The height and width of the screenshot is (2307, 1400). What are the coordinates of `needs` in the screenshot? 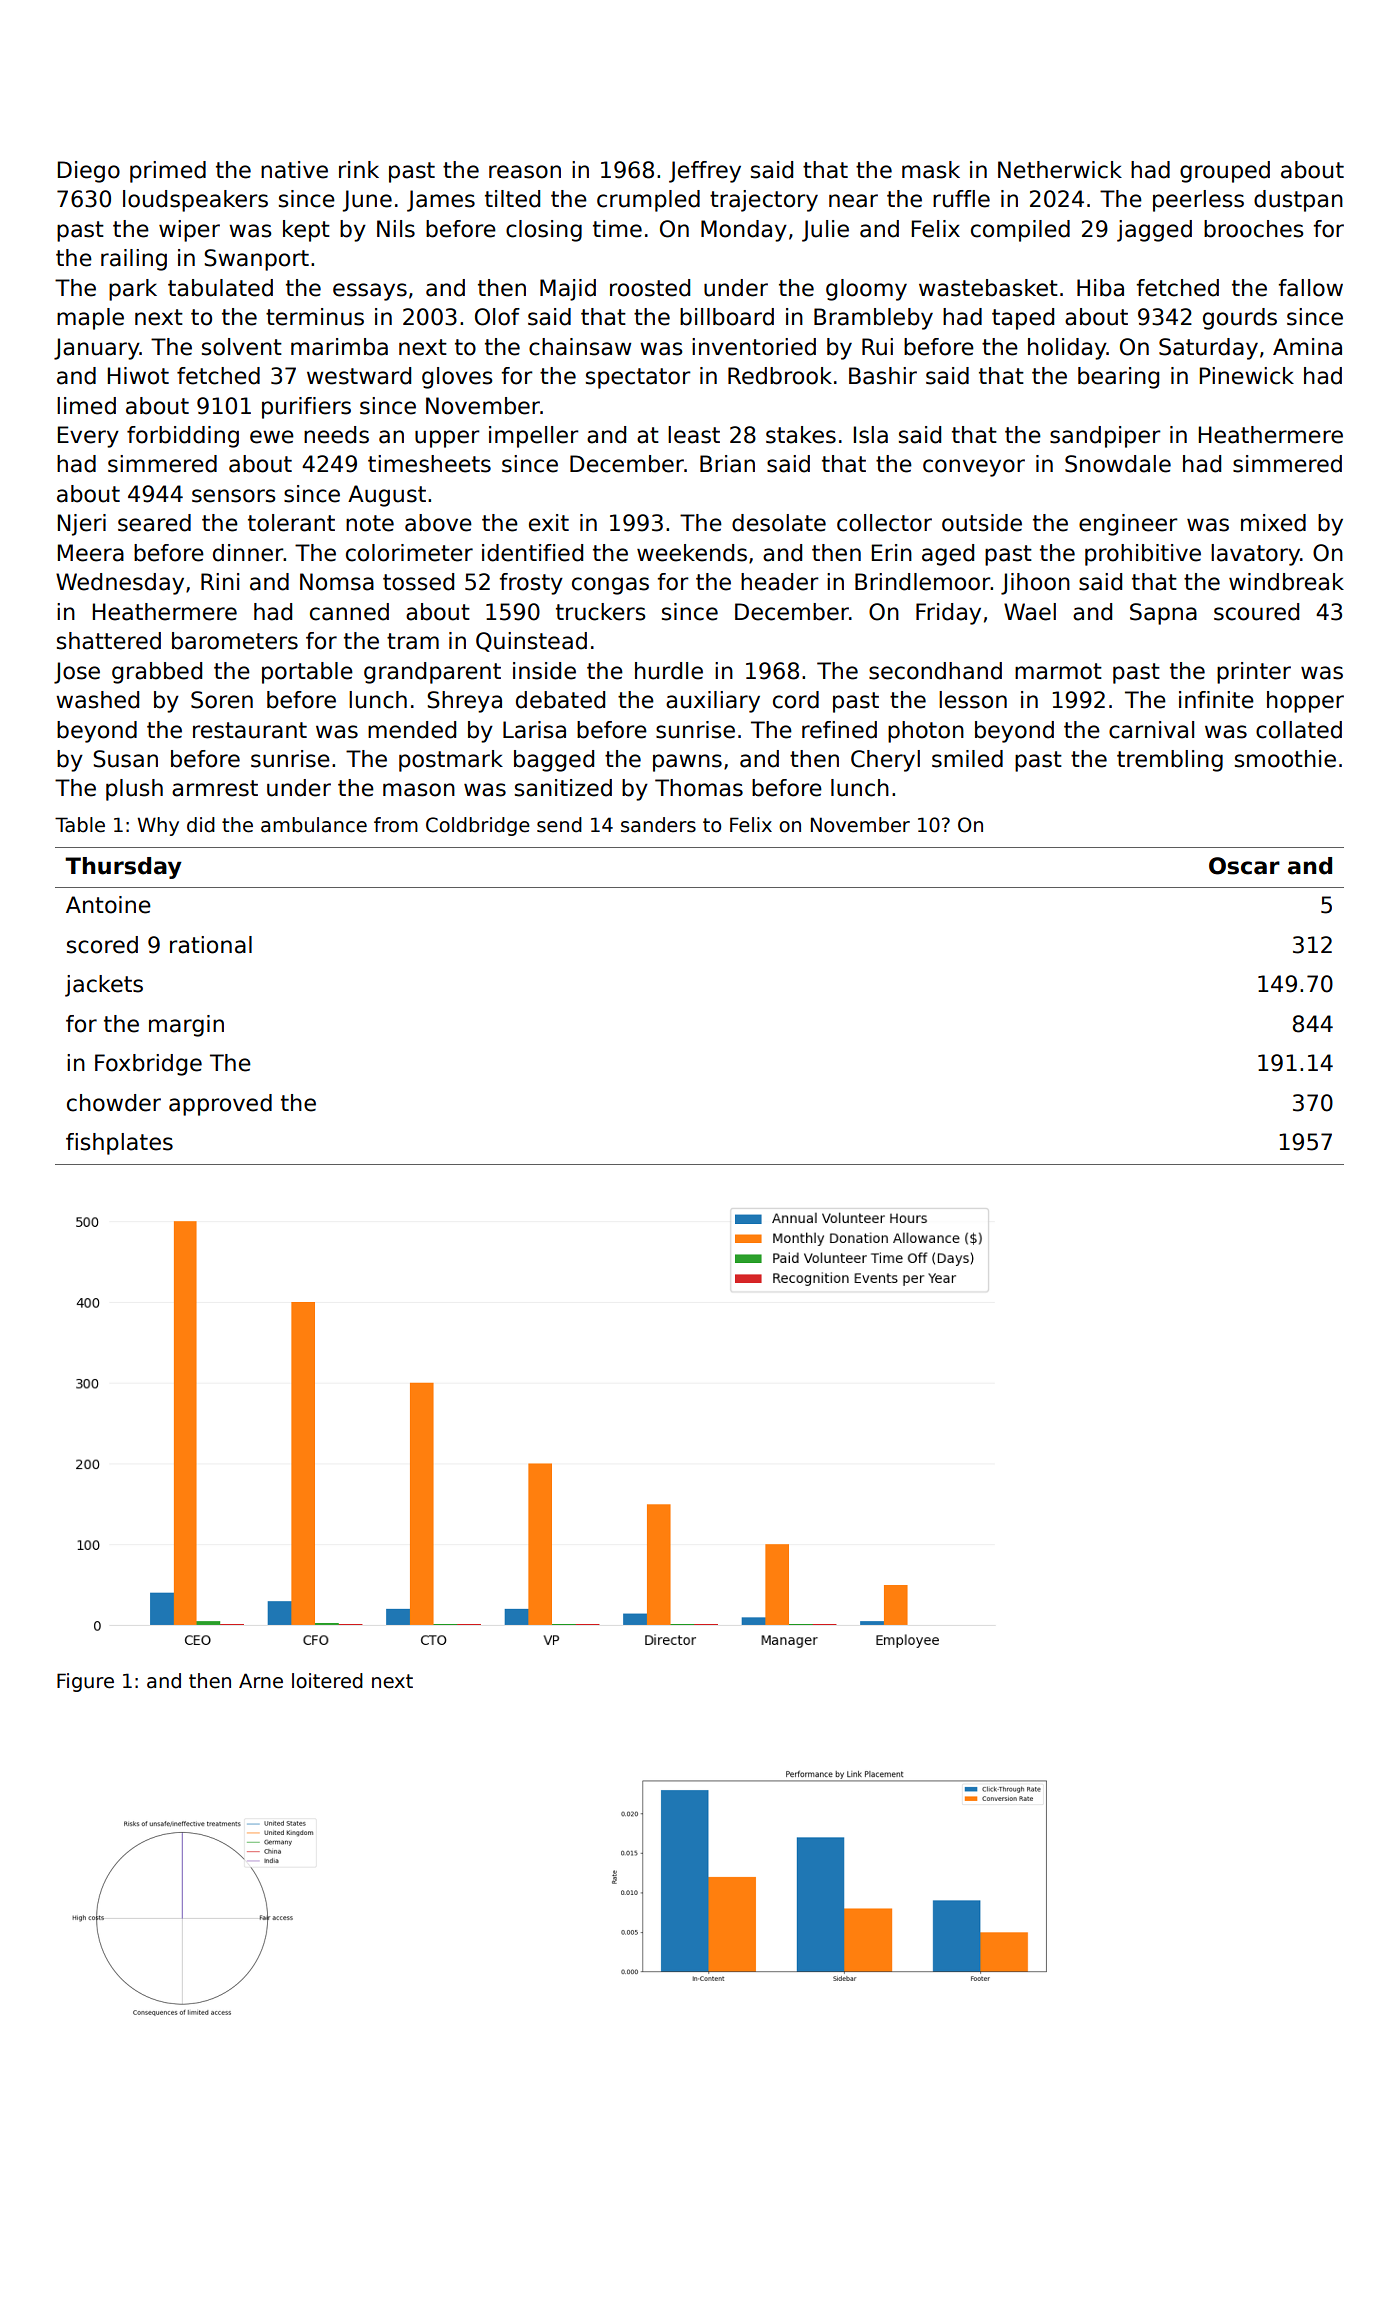 It's located at (336, 435).
